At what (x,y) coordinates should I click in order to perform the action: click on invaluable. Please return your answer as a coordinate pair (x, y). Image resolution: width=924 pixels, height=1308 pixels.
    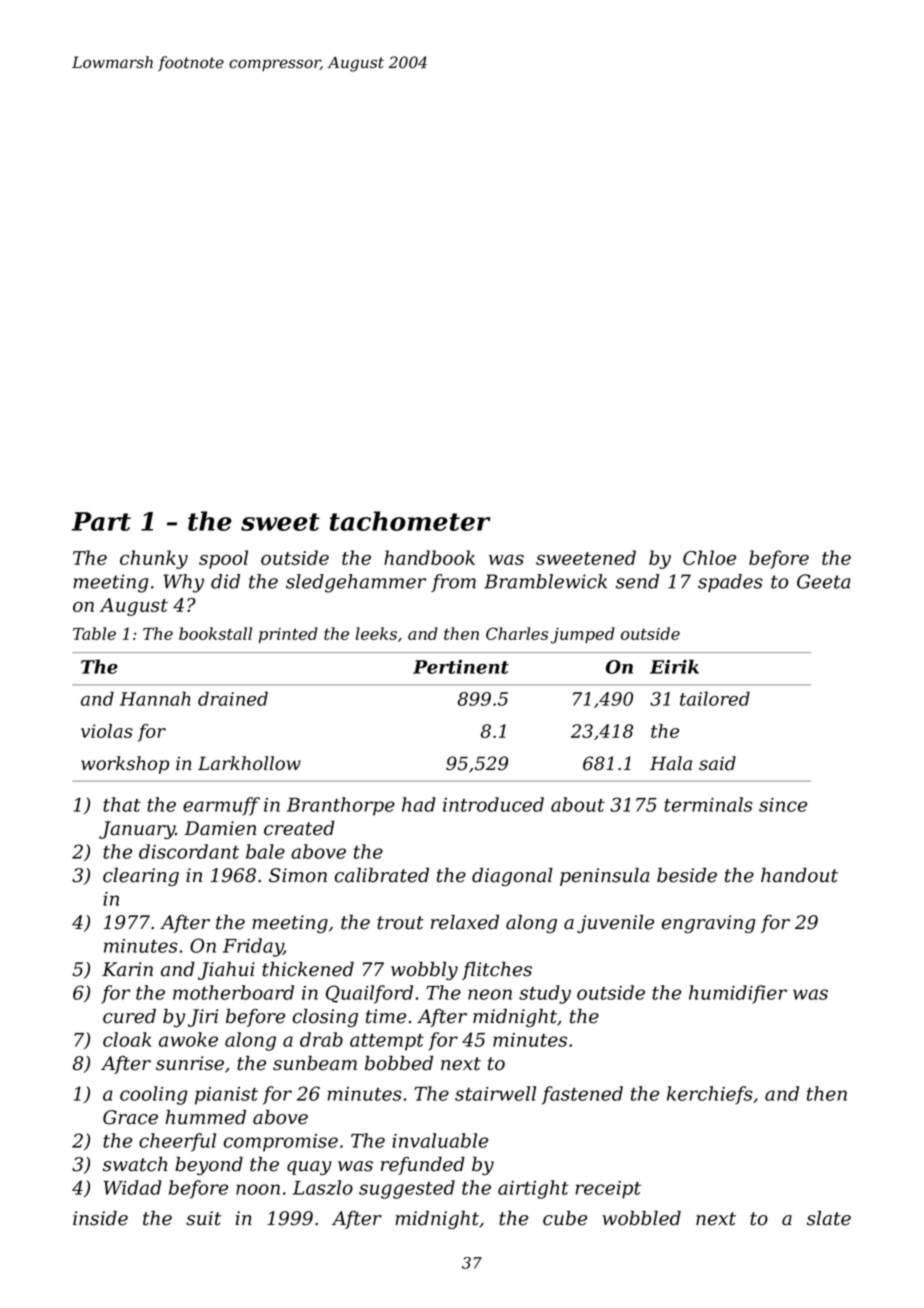
    Looking at the image, I should click on (440, 1140).
